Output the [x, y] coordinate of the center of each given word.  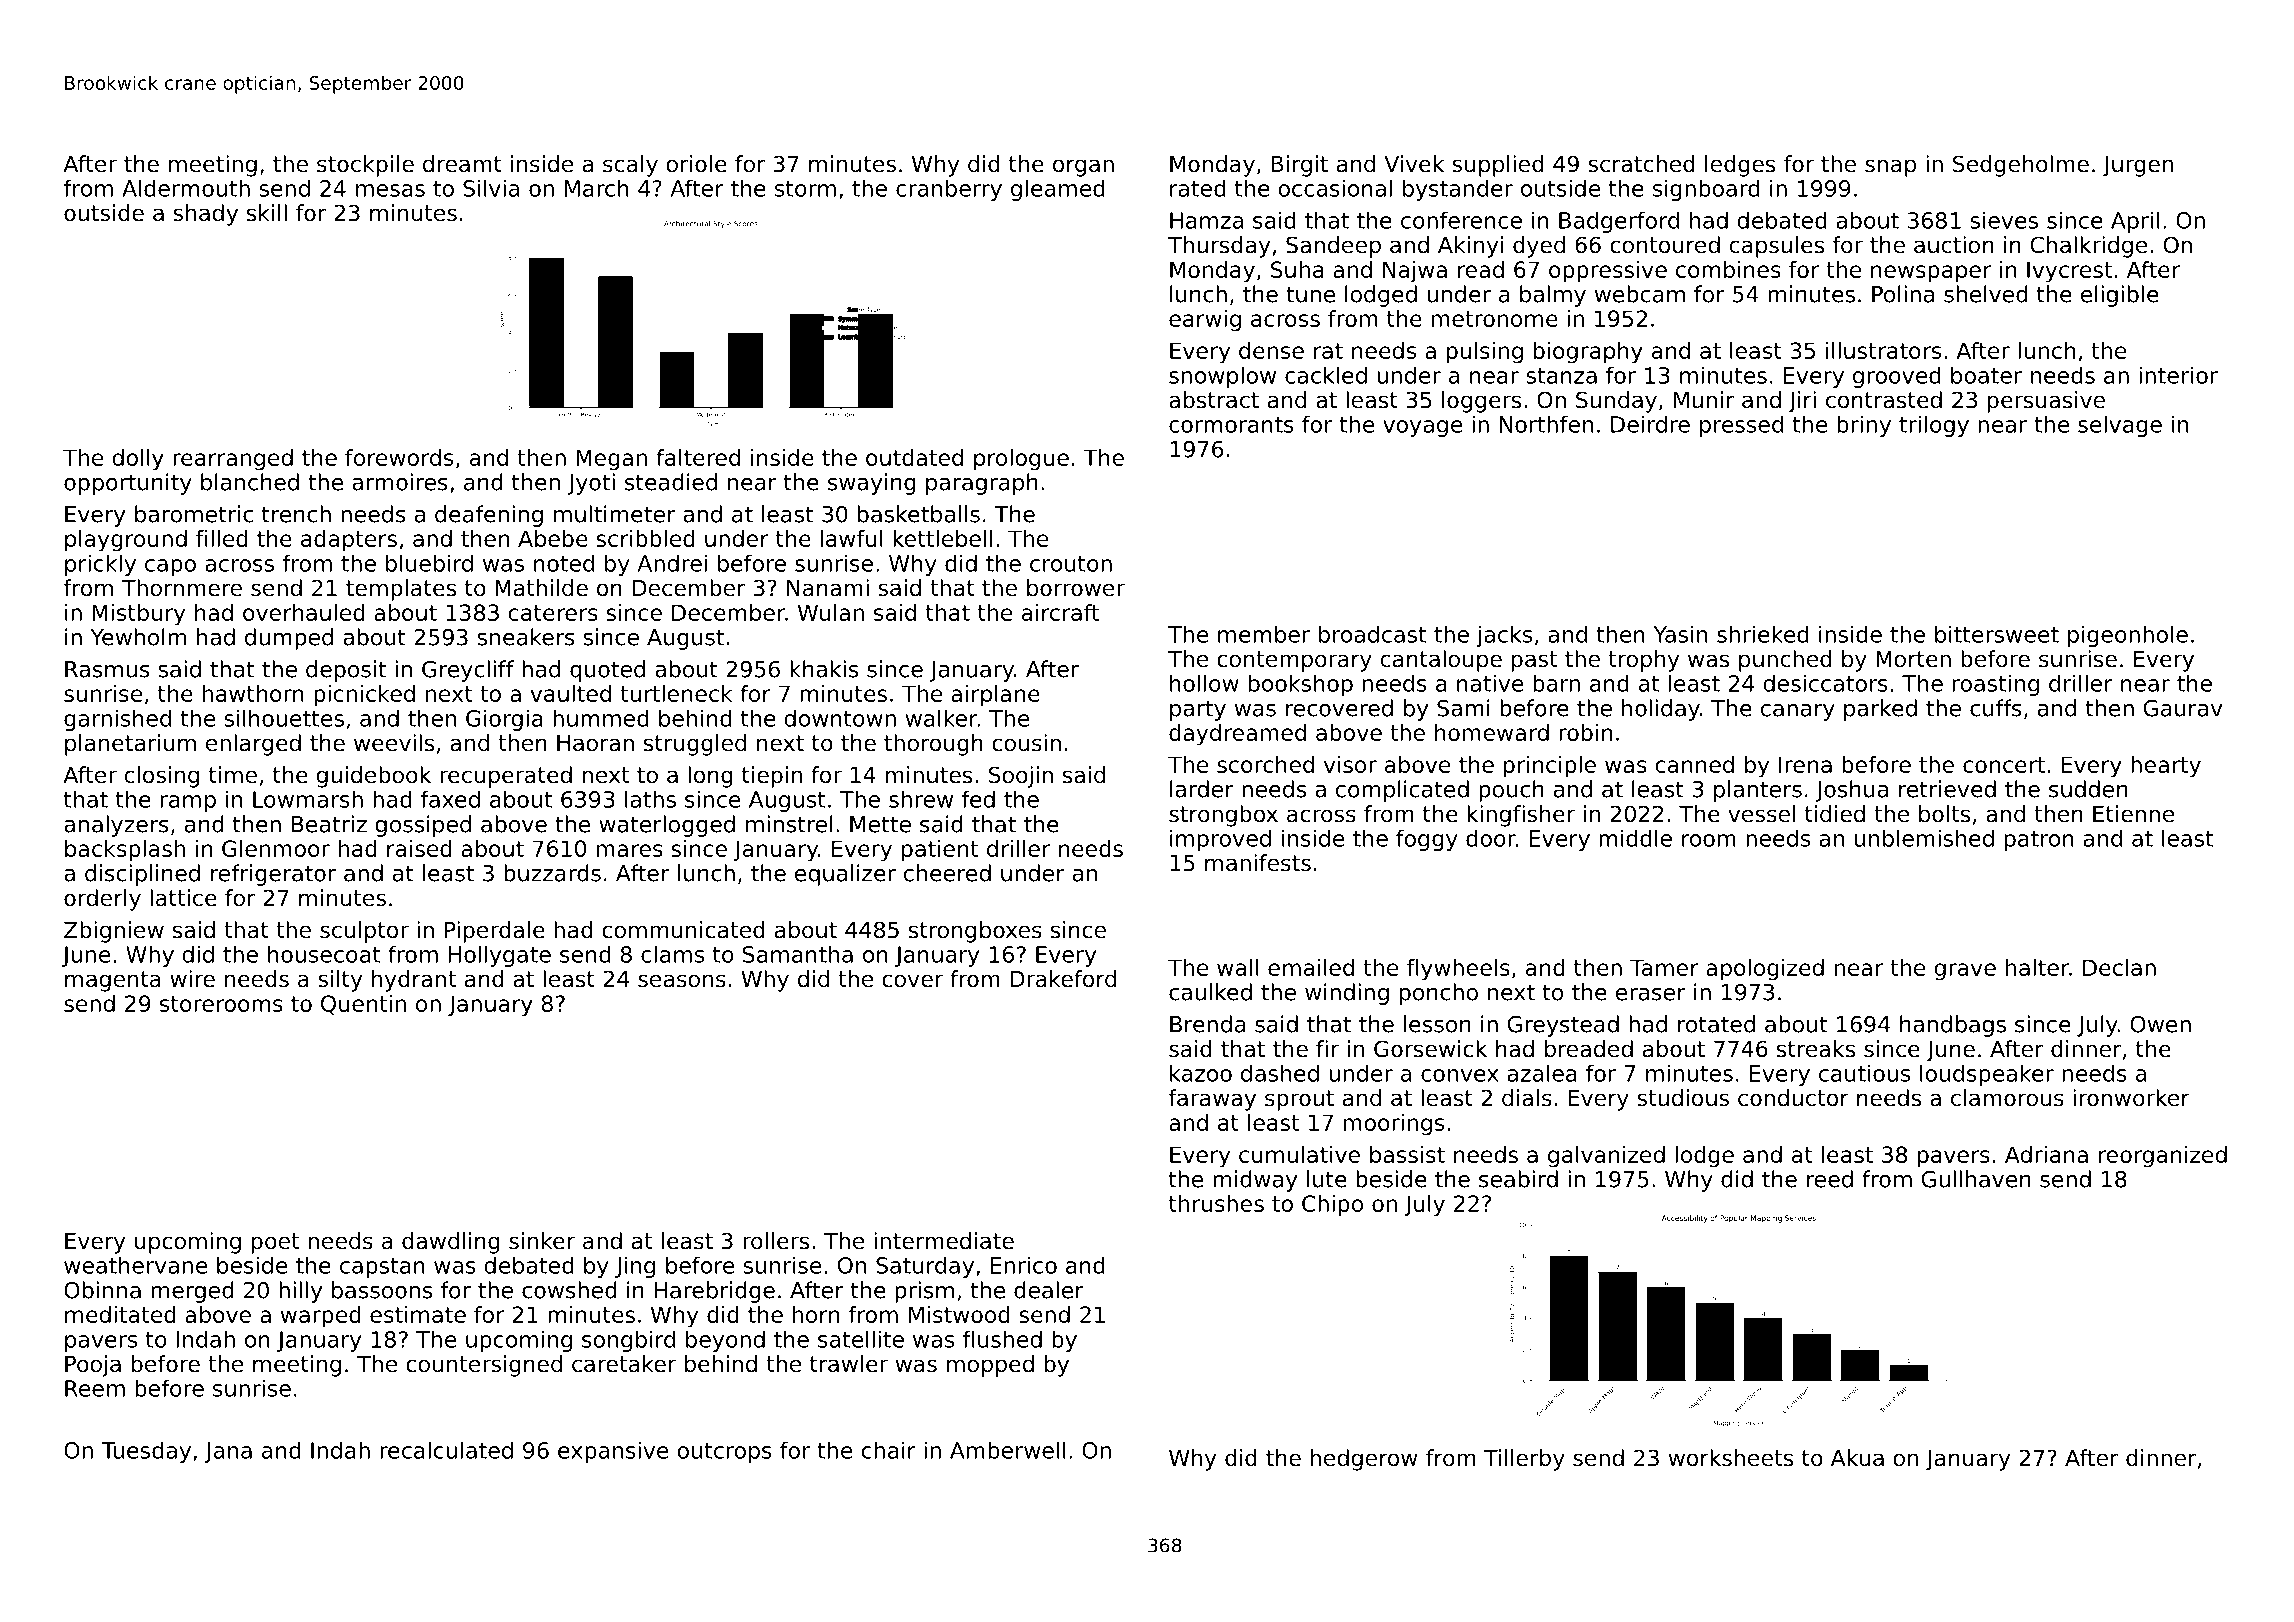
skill [267, 213]
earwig [1205, 321]
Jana [228, 1452]
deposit [346, 671]
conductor [1793, 1098]
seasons [682, 981]
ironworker [2131, 1098]
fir [1327, 1048]
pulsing [1485, 353]
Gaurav [2183, 708]
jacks [1504, 636]
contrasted [1884, 400]
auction [1954, 245]
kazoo [1201, 1073]
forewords [399, 457]
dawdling [451, 1243]
